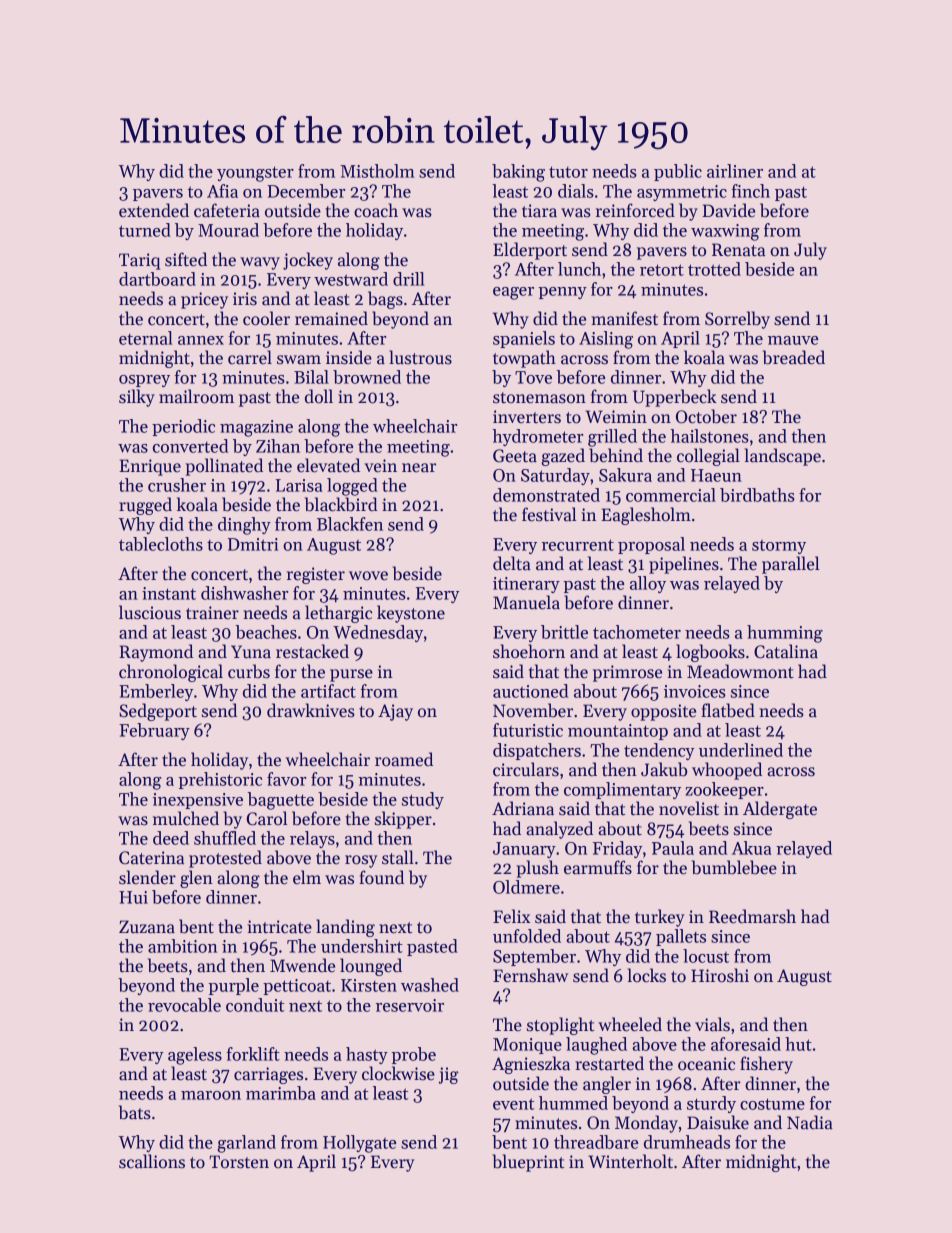 This screenshot has height=1233, width=952. I want to click on Hiroshi, so click(720, 975).
